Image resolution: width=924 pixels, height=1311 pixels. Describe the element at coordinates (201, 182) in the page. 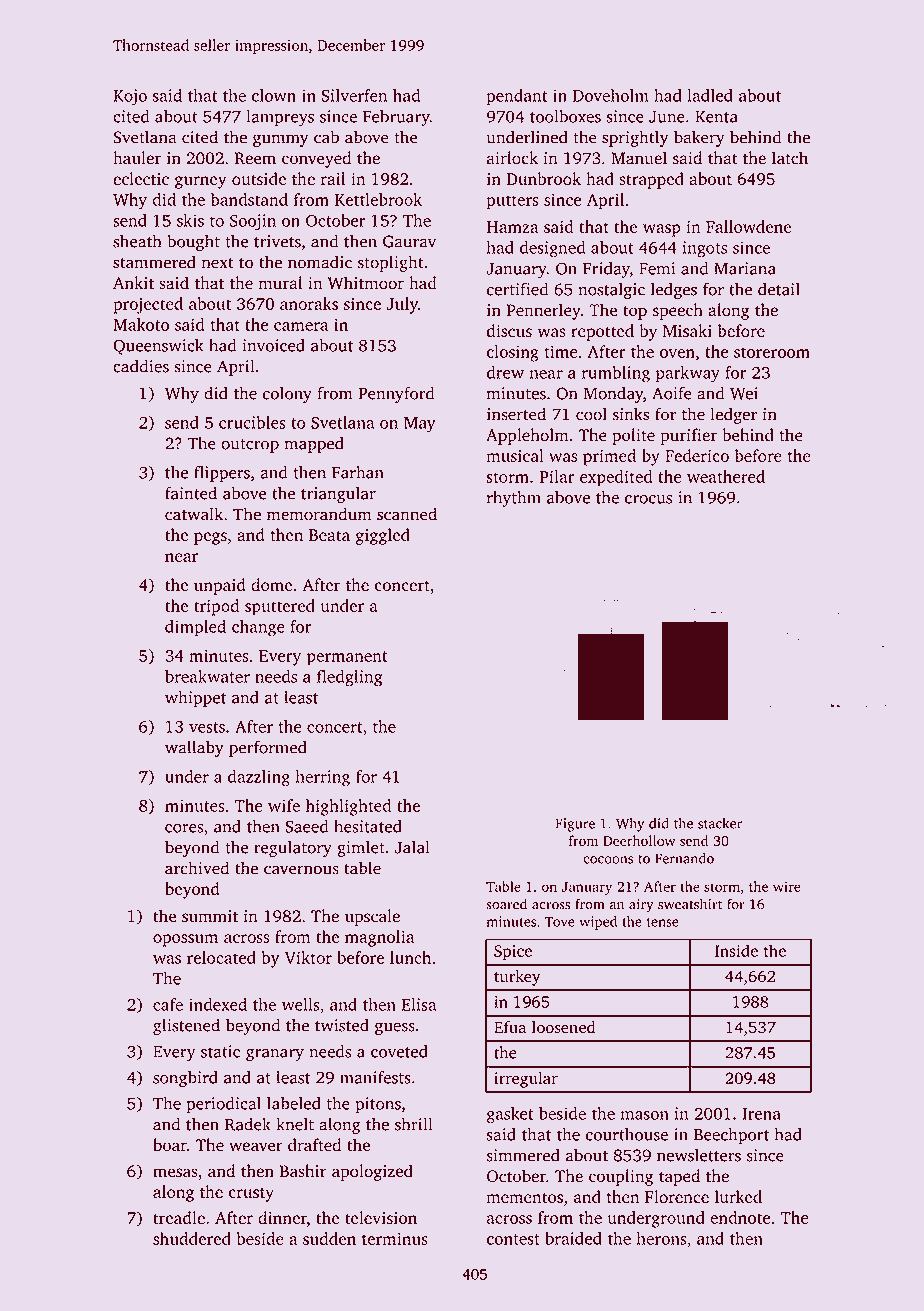

I see `gurney` at that location.
